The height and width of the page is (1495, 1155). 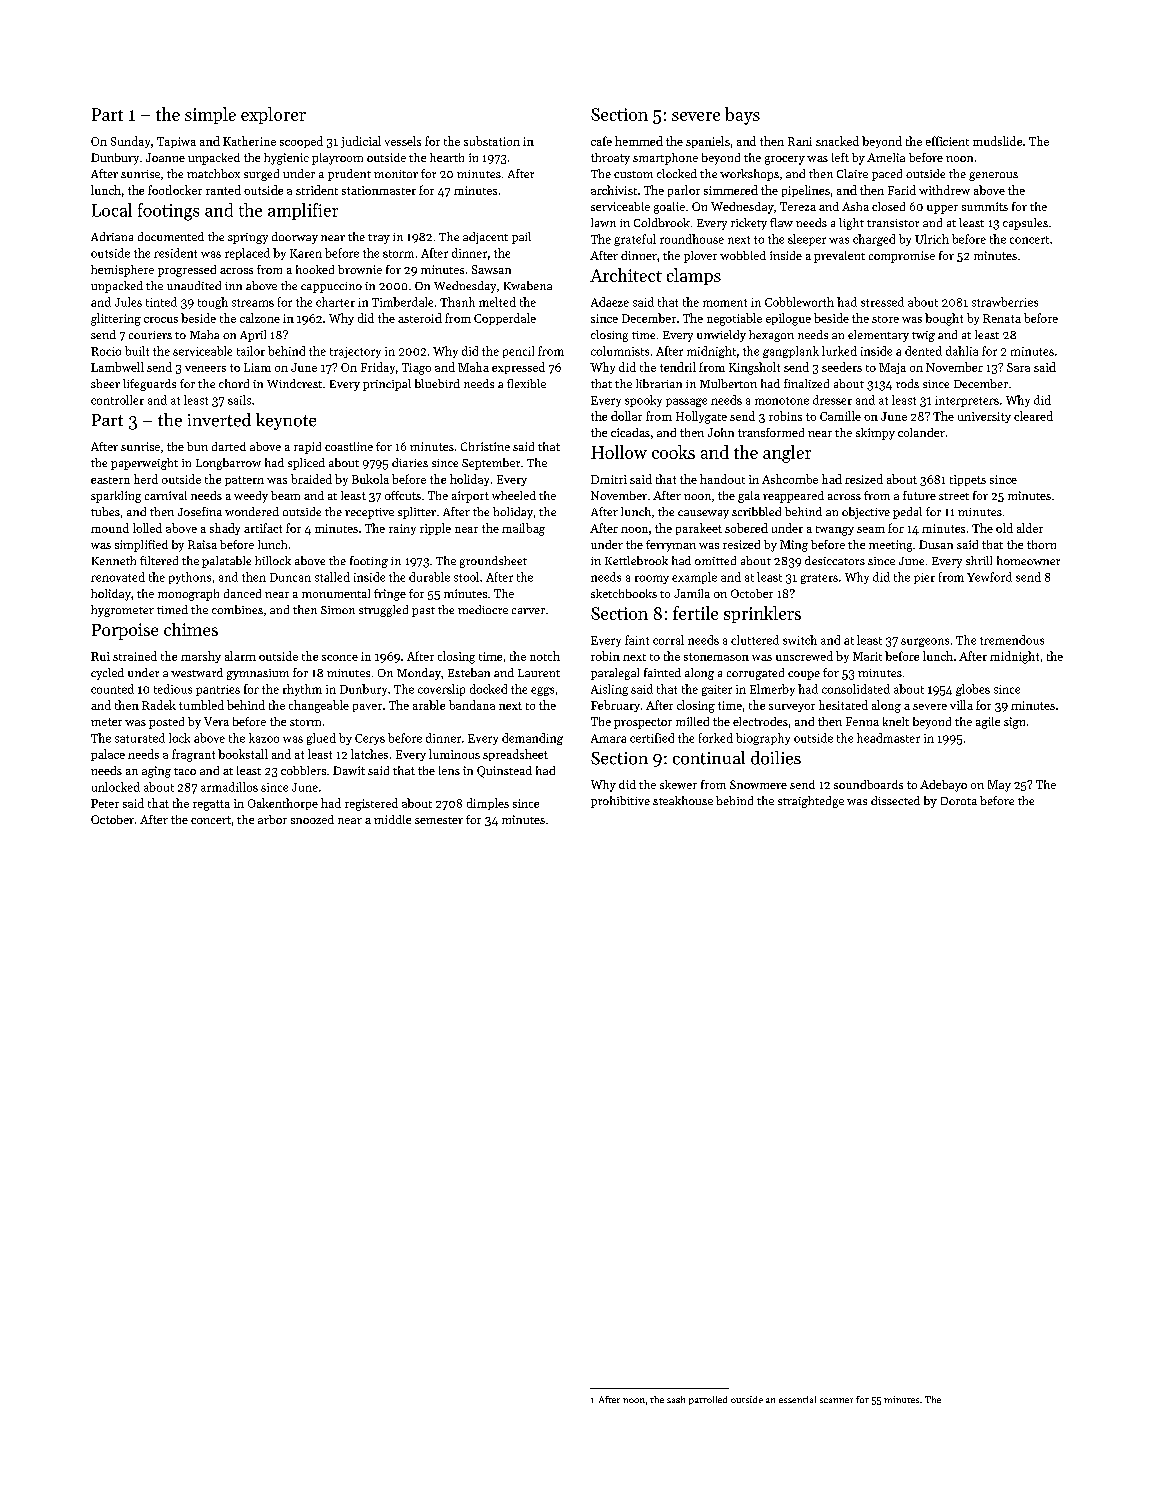 What do you see at coordinates (361, 142) in the page?
I see `judicial` at bounding box center [361, 142].
